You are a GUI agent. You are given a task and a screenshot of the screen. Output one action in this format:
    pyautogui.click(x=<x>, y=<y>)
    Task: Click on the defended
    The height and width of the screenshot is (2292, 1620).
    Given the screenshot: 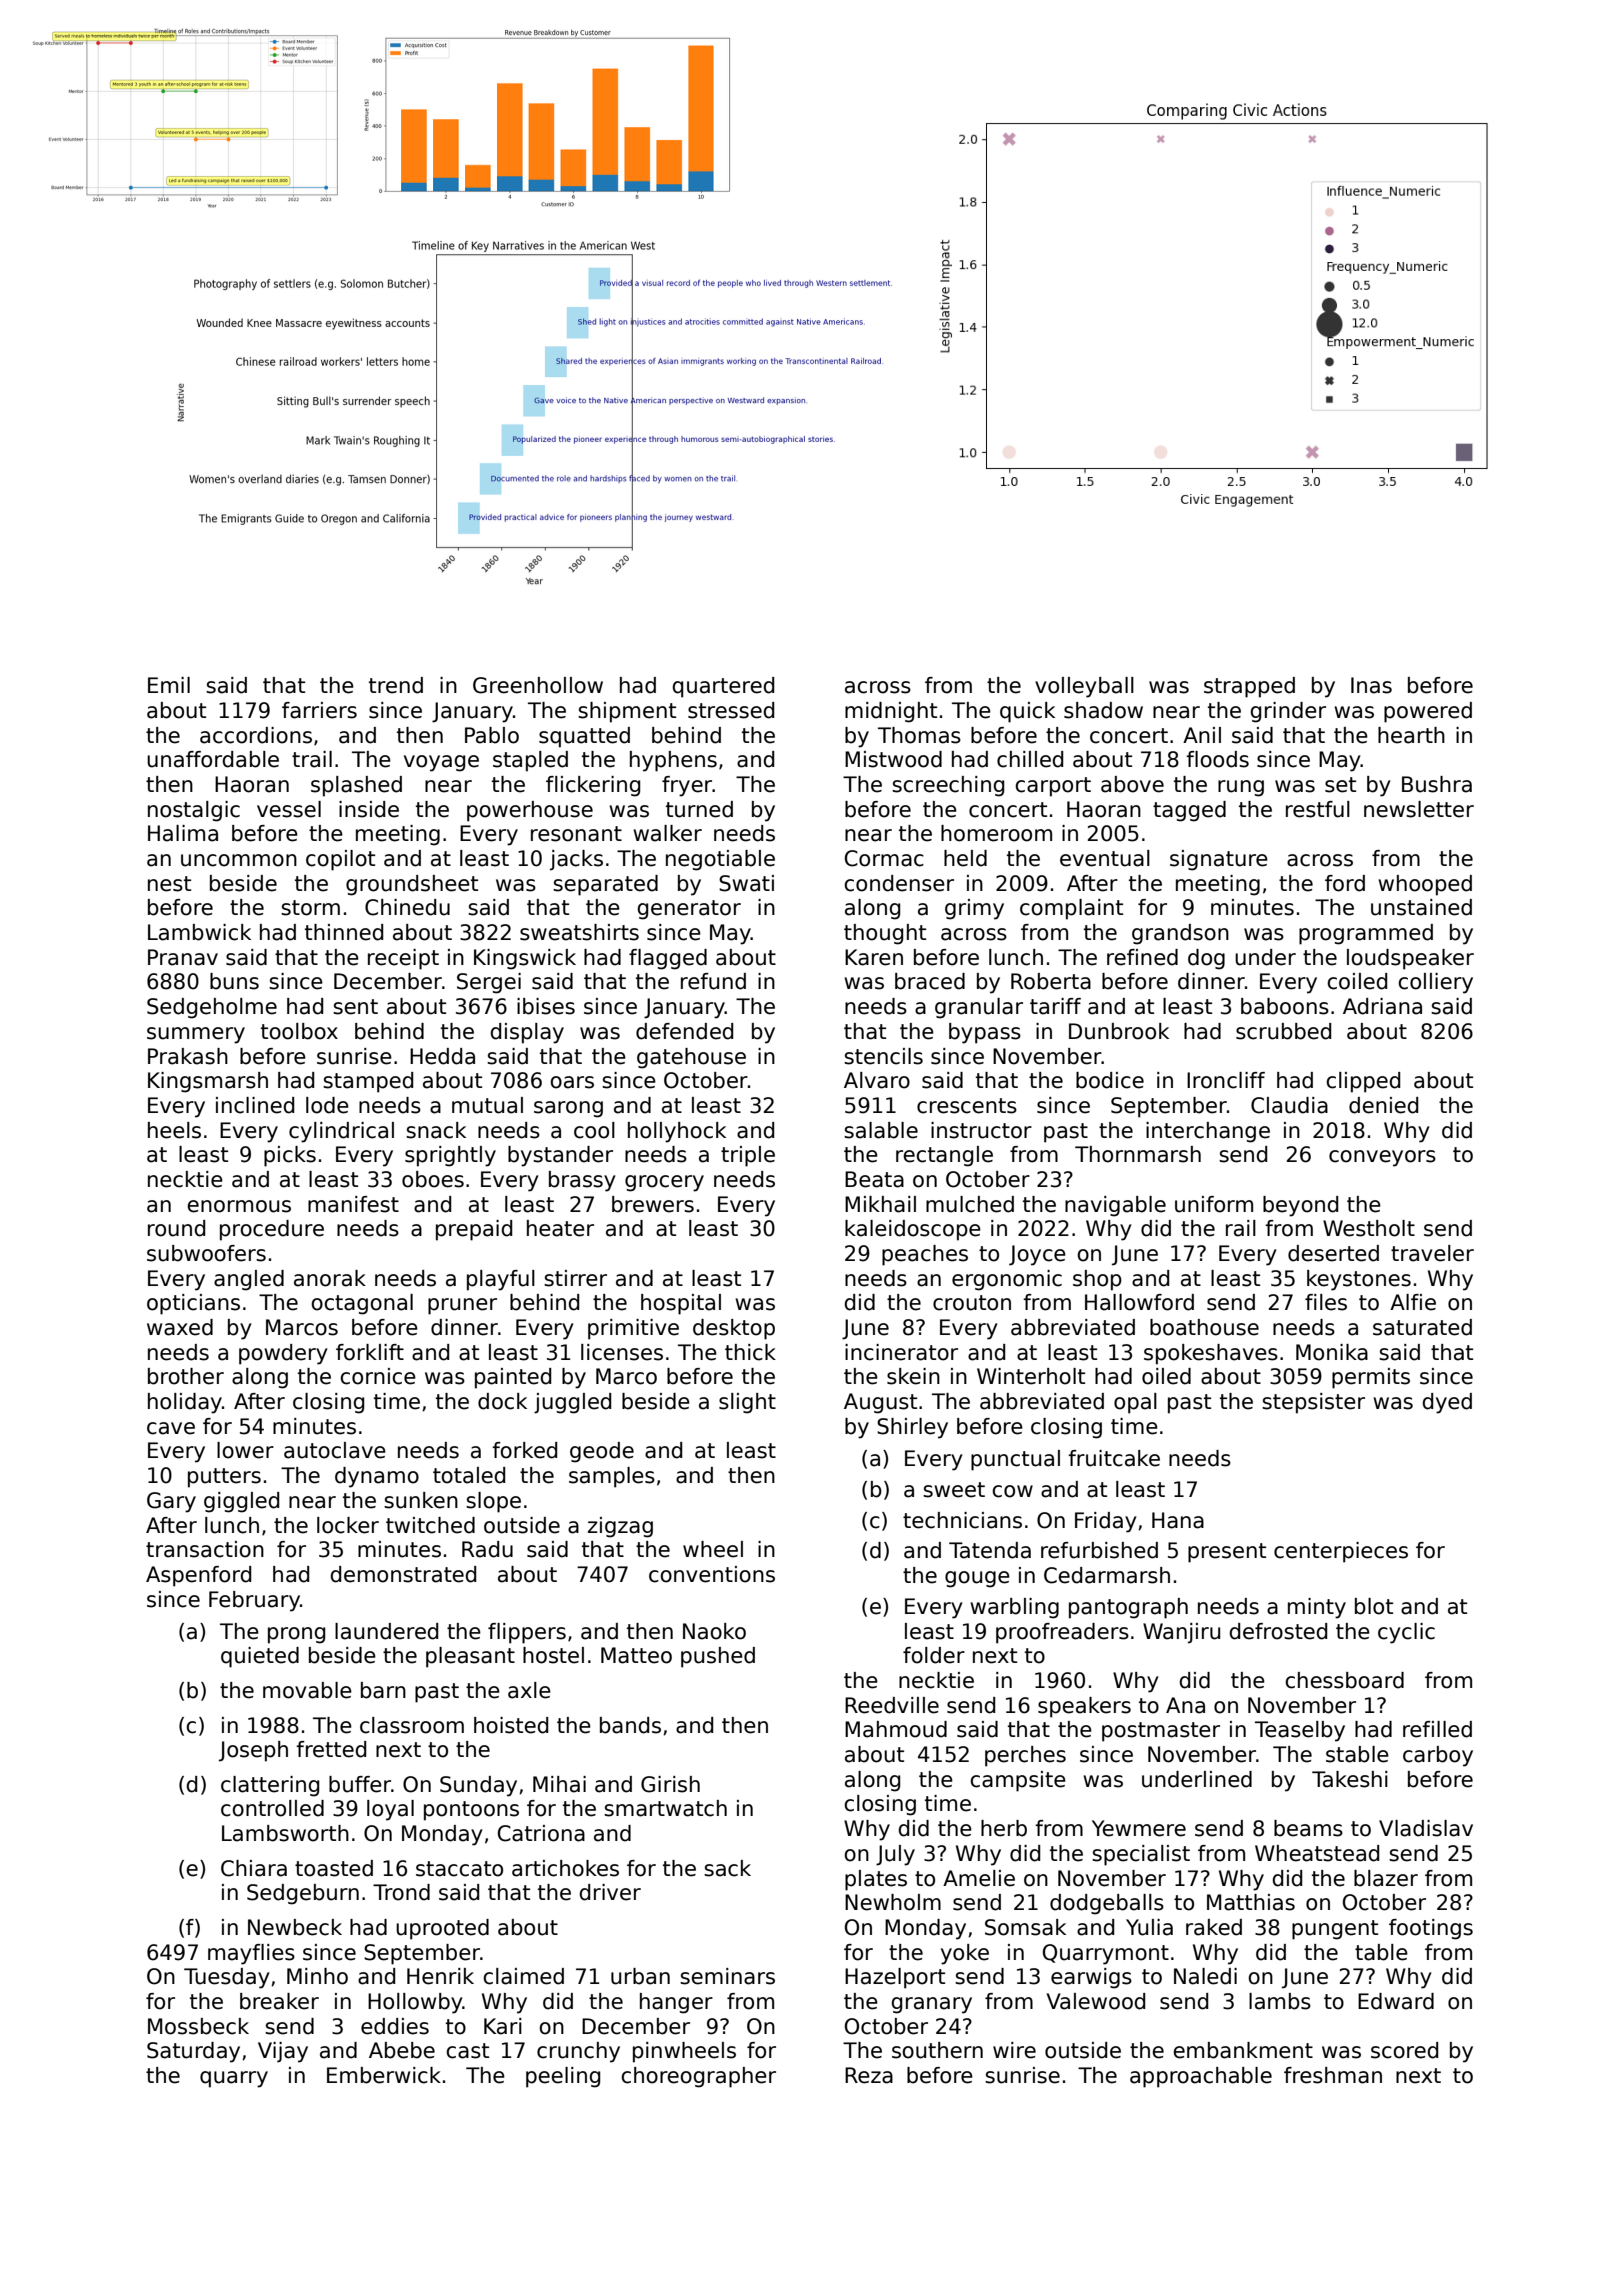 What is the action you would take?
    pyautogui.click(x=684, y=1031)
